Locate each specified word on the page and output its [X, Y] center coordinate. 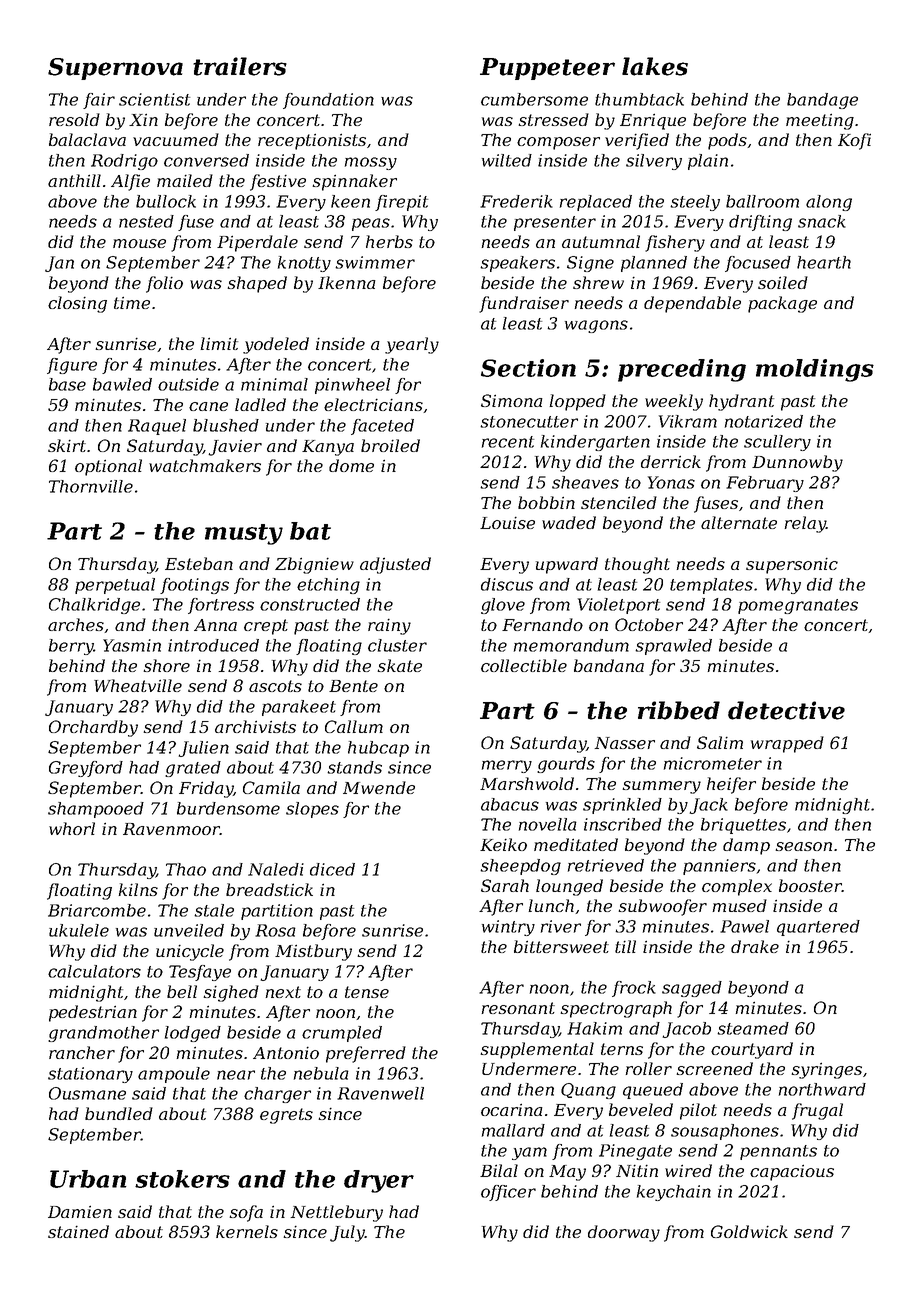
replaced [596, 203]
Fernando [542, 624]
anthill [74, 180]
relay [805, 524]
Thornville [91, 486]
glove [503, 606]
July [347, 1233]
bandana [609, 665]
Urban [88, 1179]
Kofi [854, 141]
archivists [255, 726]
